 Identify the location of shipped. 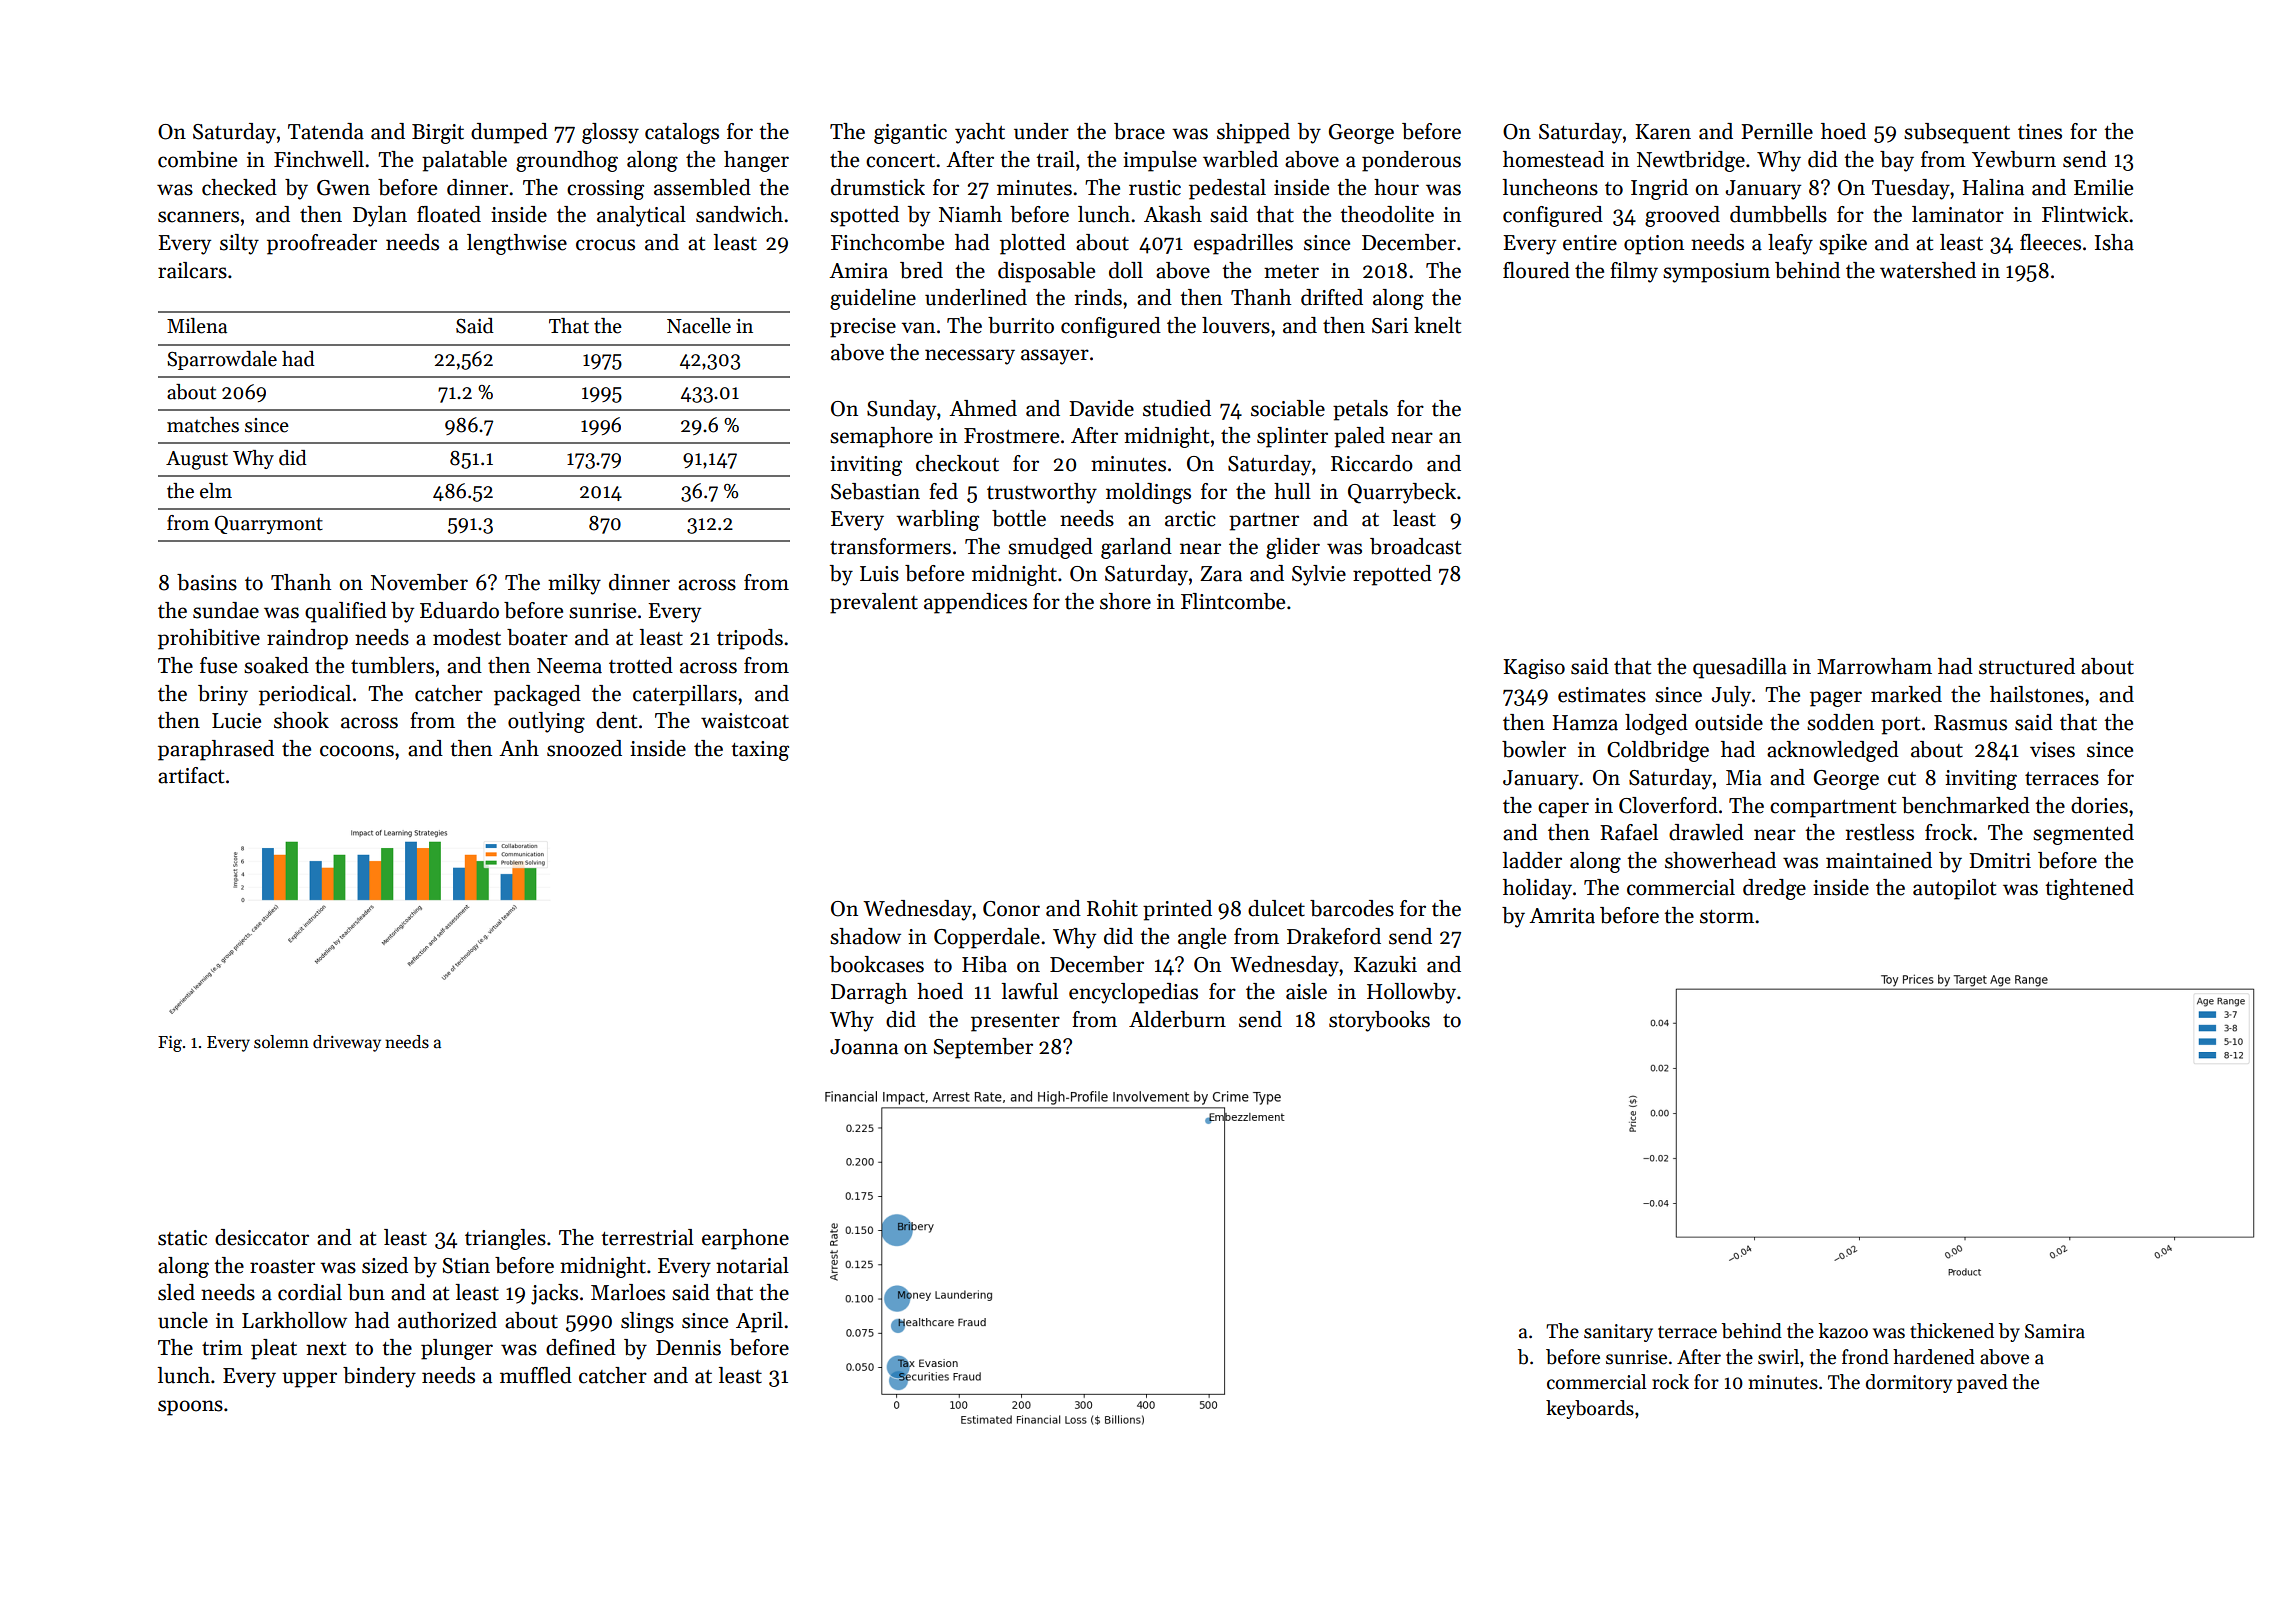
(1253, 133).
